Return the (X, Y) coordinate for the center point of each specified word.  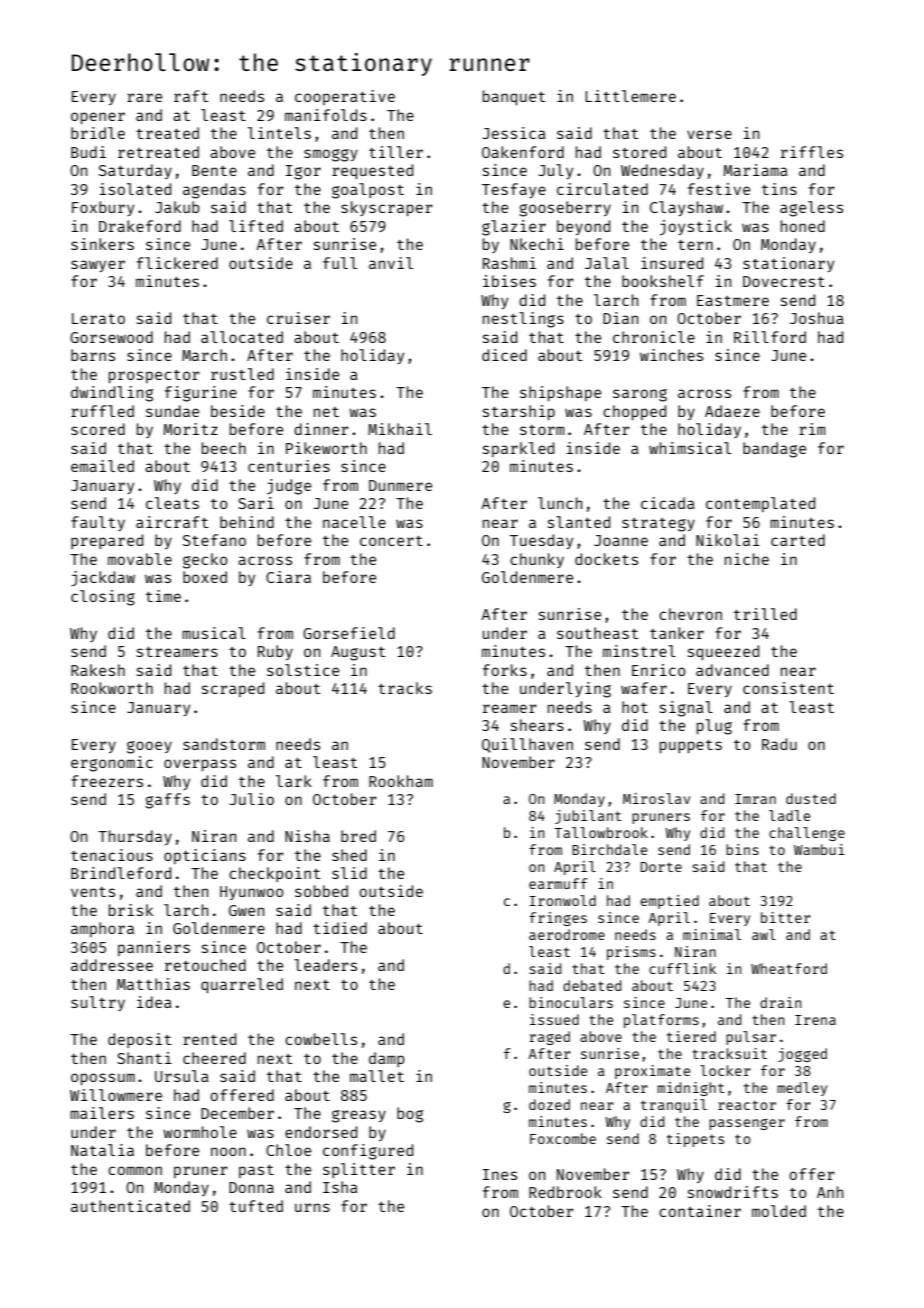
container (700, 1211)
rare (144, 97)
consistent (788, 688)
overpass (200, 765)
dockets (606, 559)
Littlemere (630, 96)
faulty (98, 523)
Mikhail (400, 429)
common (135, 1170)
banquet (514, 97)
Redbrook (565, 1192)
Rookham (401, 781)
